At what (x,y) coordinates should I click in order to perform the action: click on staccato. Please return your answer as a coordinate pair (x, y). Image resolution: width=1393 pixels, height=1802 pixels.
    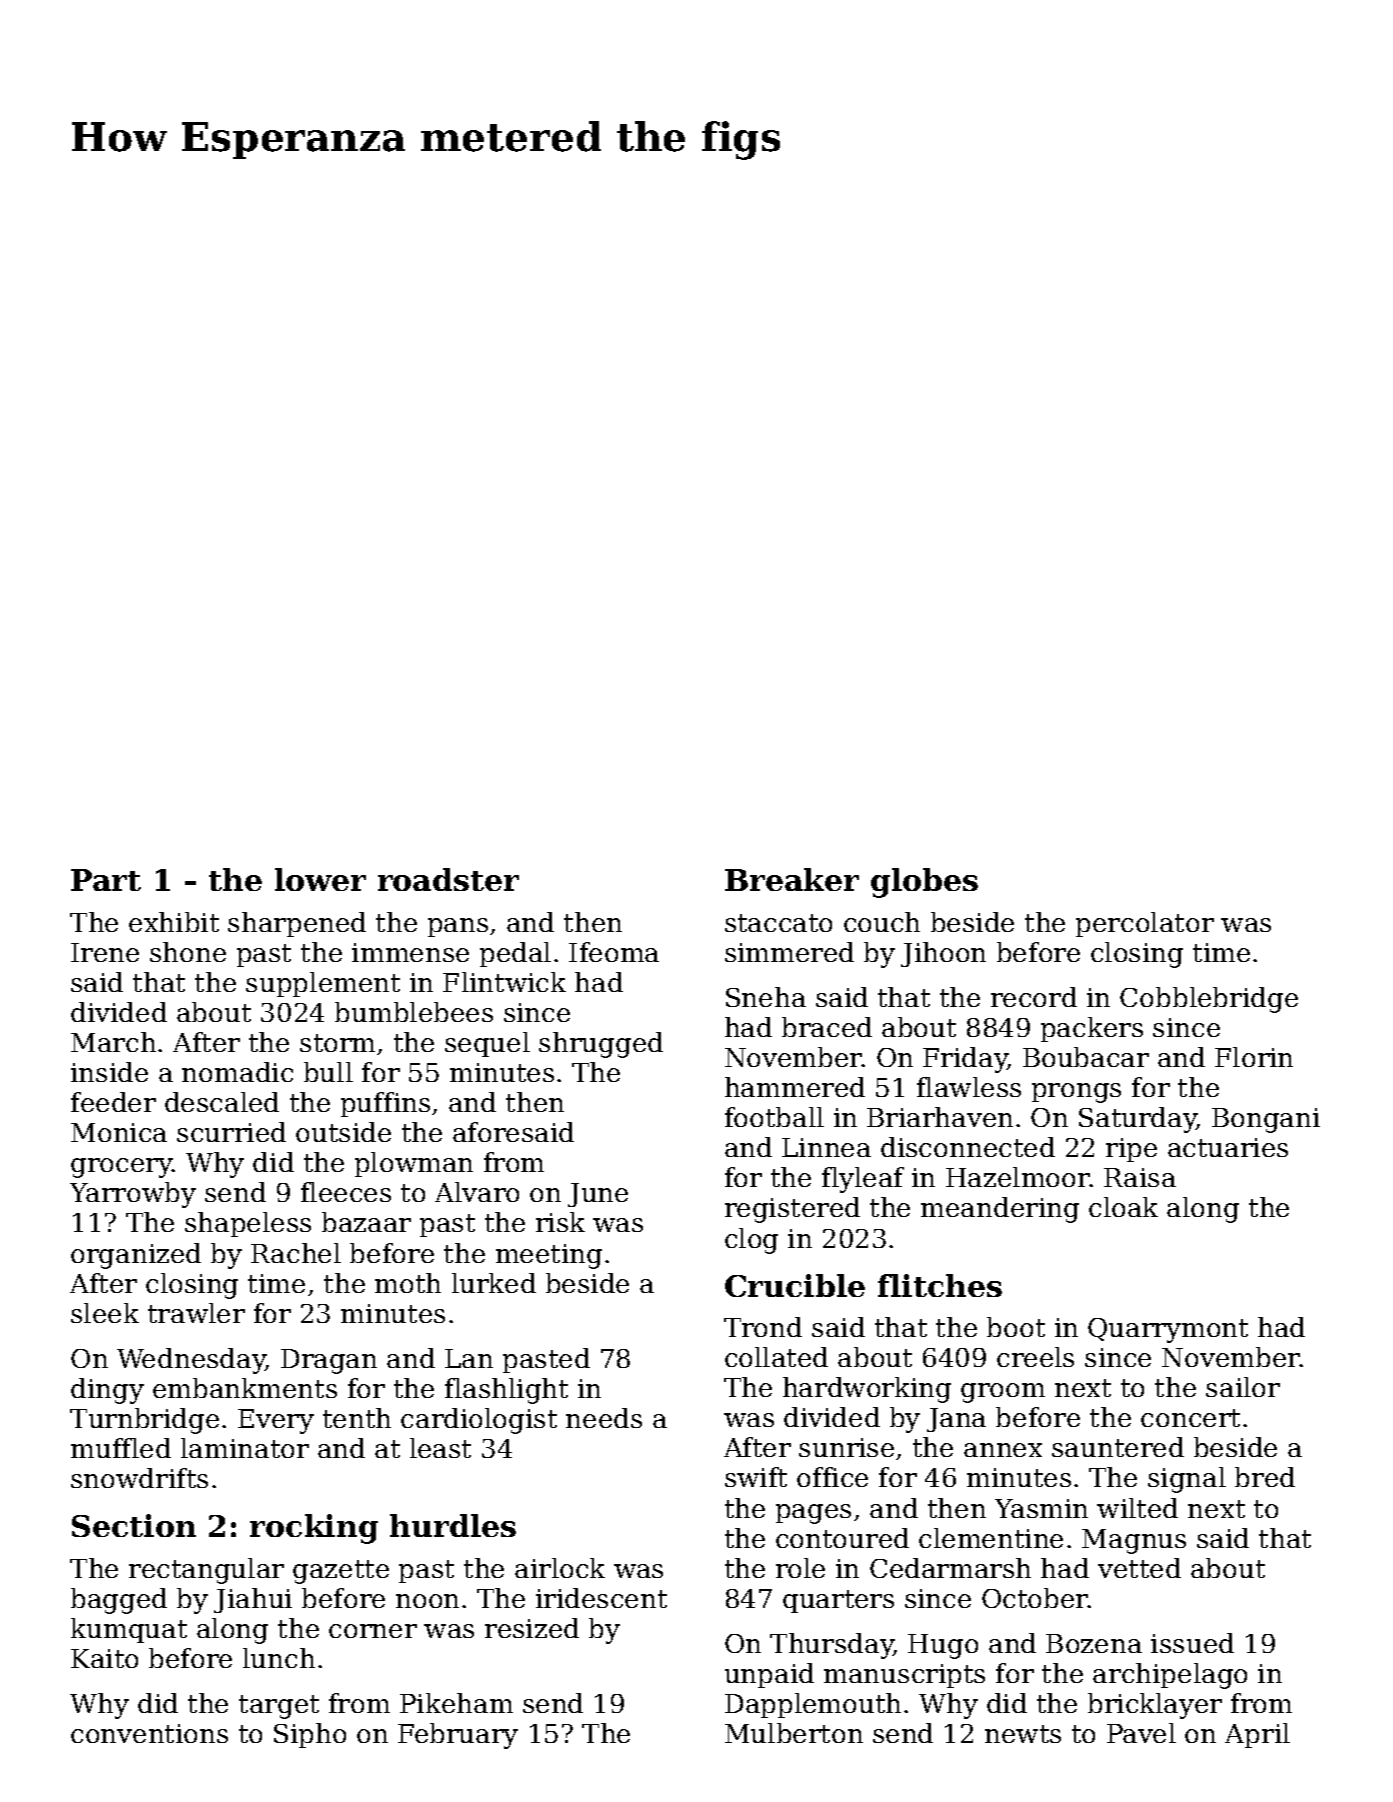
    Looking at the image, I should click on (778, 923).
